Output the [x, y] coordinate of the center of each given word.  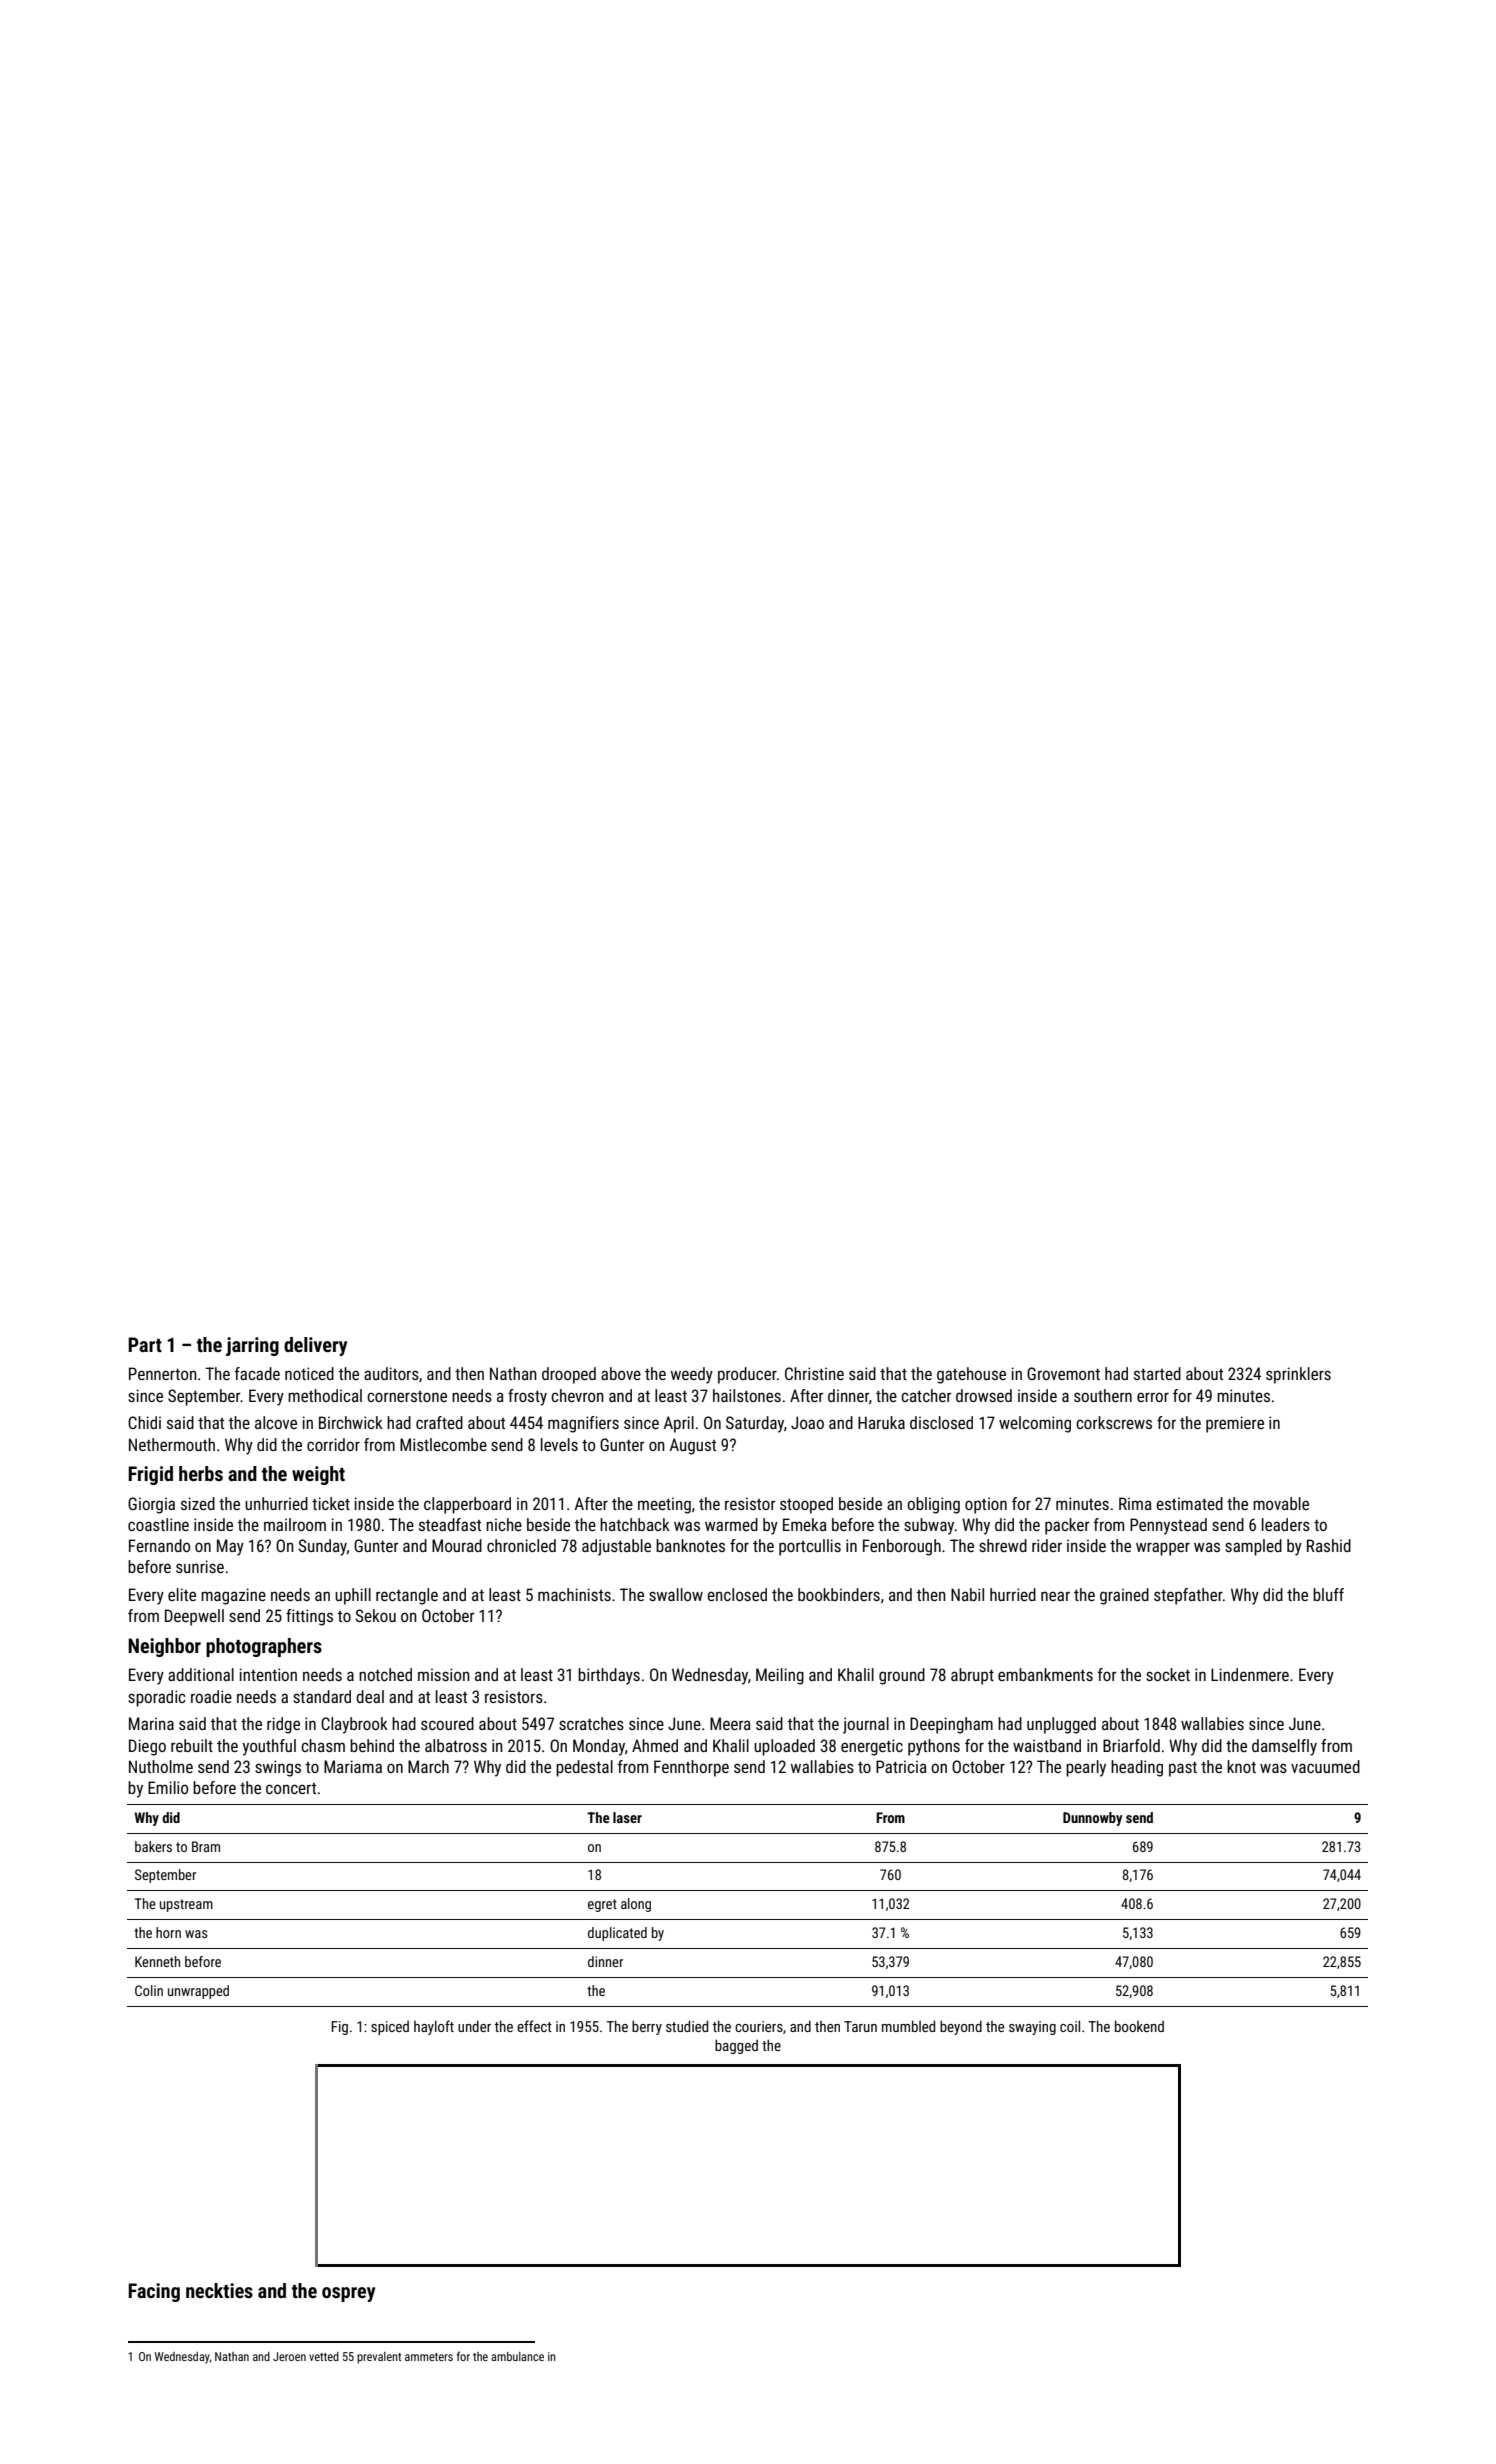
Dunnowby [1092, 1819]
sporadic [157, 1698]
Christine [814, 1373]
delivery [315, 1346]
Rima [1135, 1503]
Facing [154, 2292]
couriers [759, 2026]
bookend [1139, 2026]
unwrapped [198, 1992]
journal [866, 1725]
